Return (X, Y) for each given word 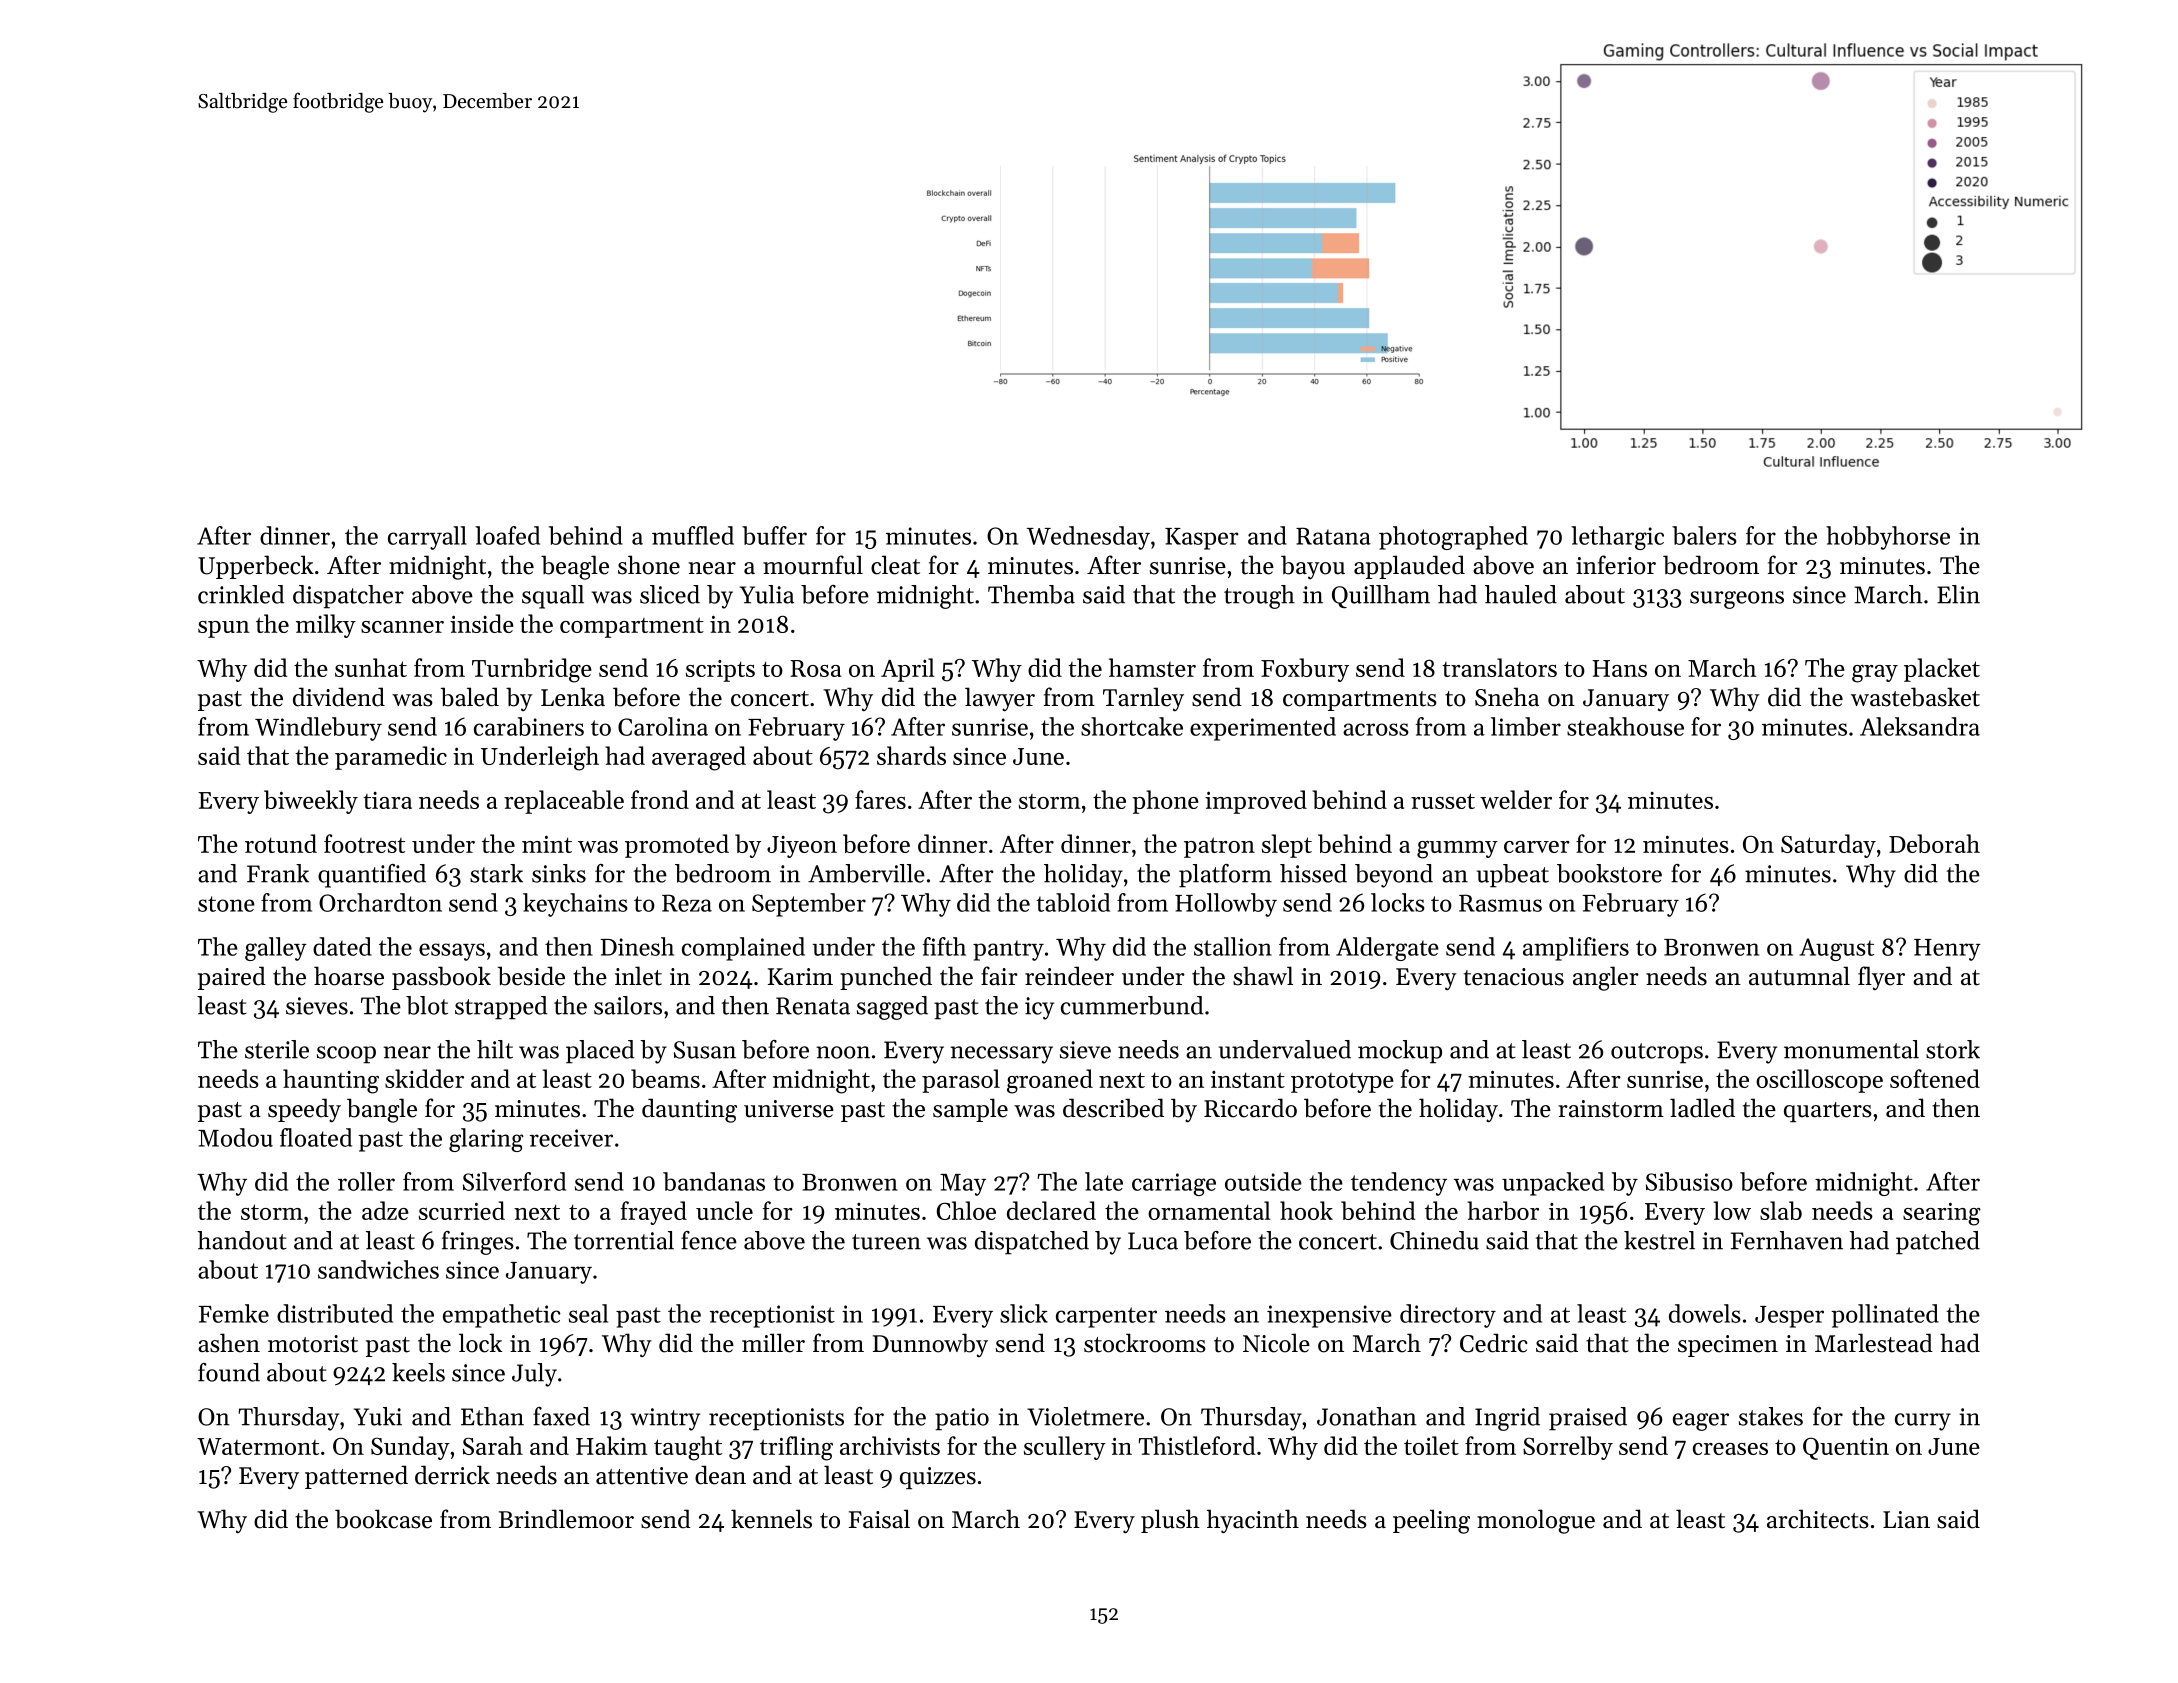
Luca (1153, 1241)
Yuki (378, 1416)
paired (232, 978)
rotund (281, 843)
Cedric (1493, 1343)
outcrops (1657, 1053)
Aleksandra (1920, 726)
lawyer (1000, 699)
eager (1701, 1422)
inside (482, 623)
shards (911, 755)
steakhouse (1625, 726)
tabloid (1073, 902)
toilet (1431, 1445)
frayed (654, 1213)
